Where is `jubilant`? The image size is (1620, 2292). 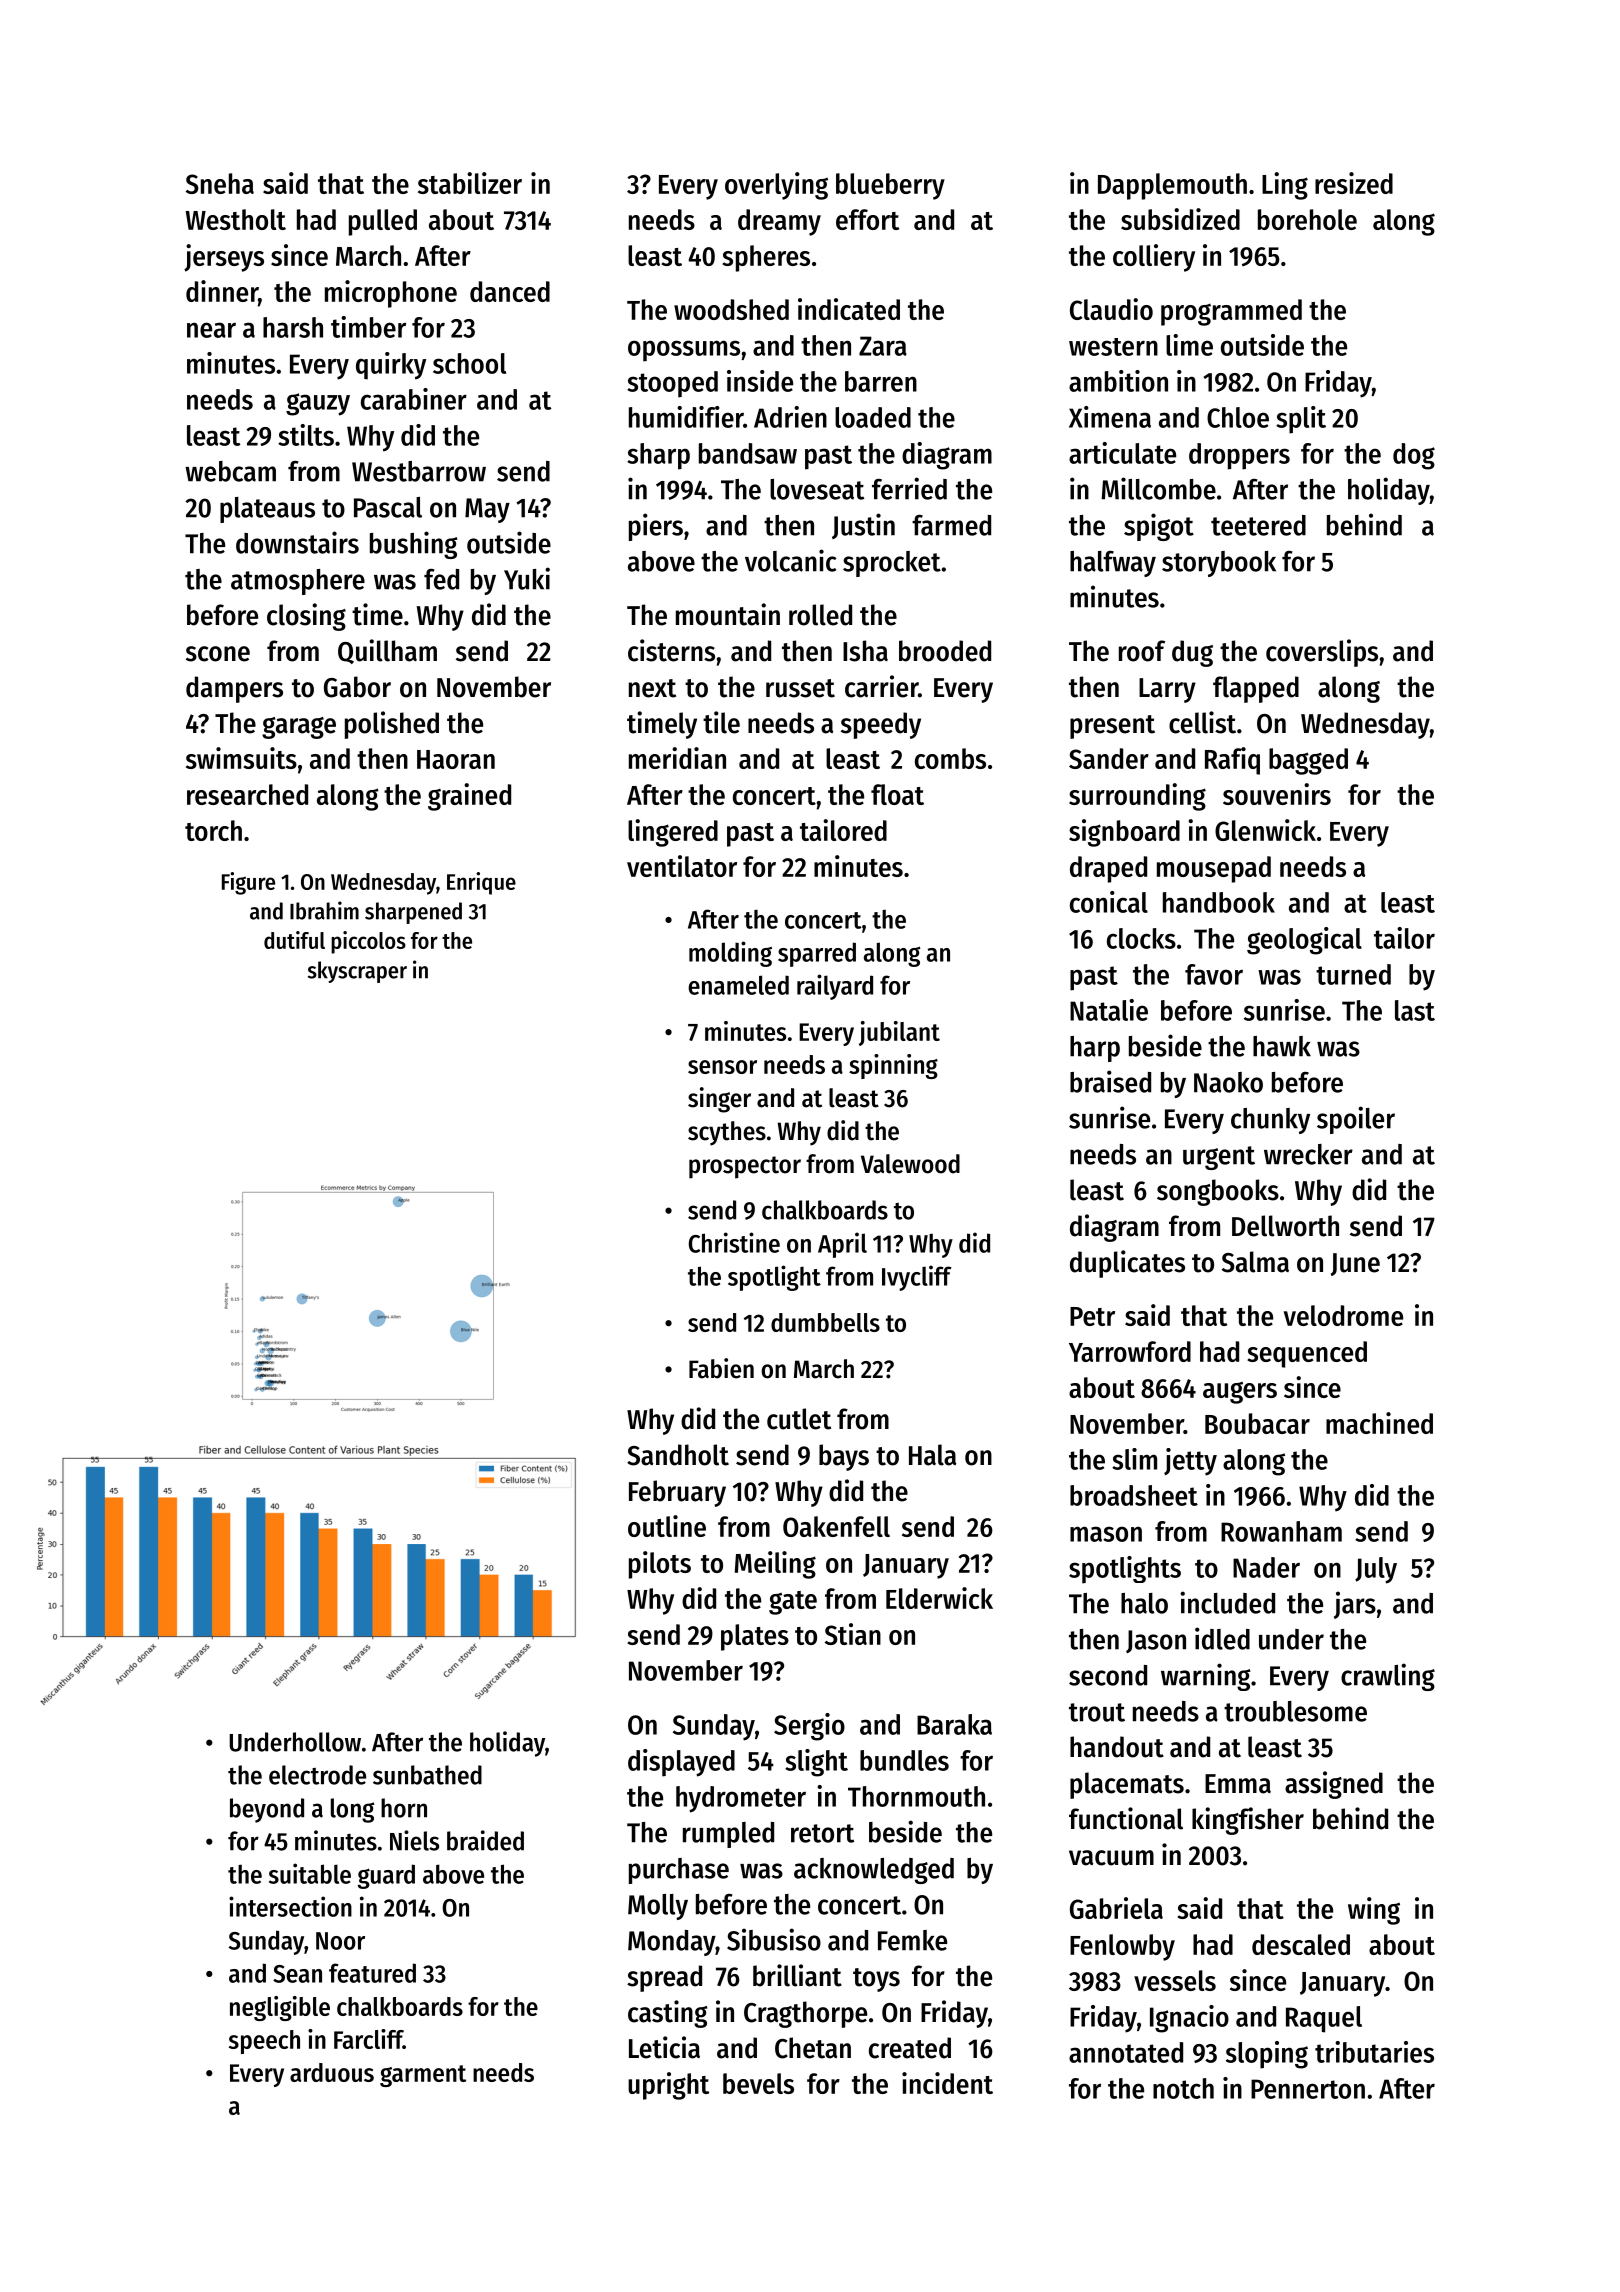 jubilant is located at coordinates (899, 1033).
